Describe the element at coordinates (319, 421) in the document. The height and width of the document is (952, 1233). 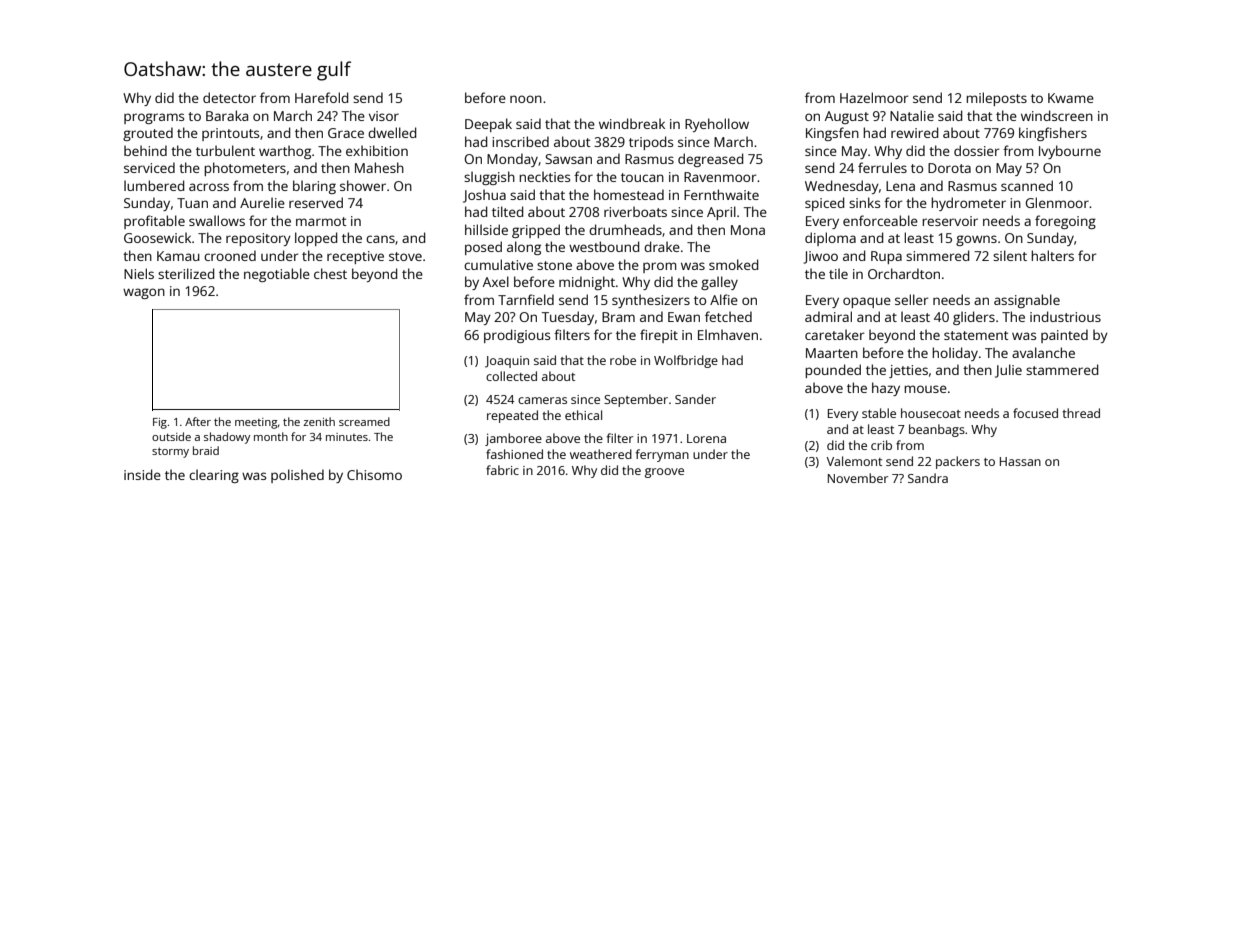
I see `zenith` at that location.
